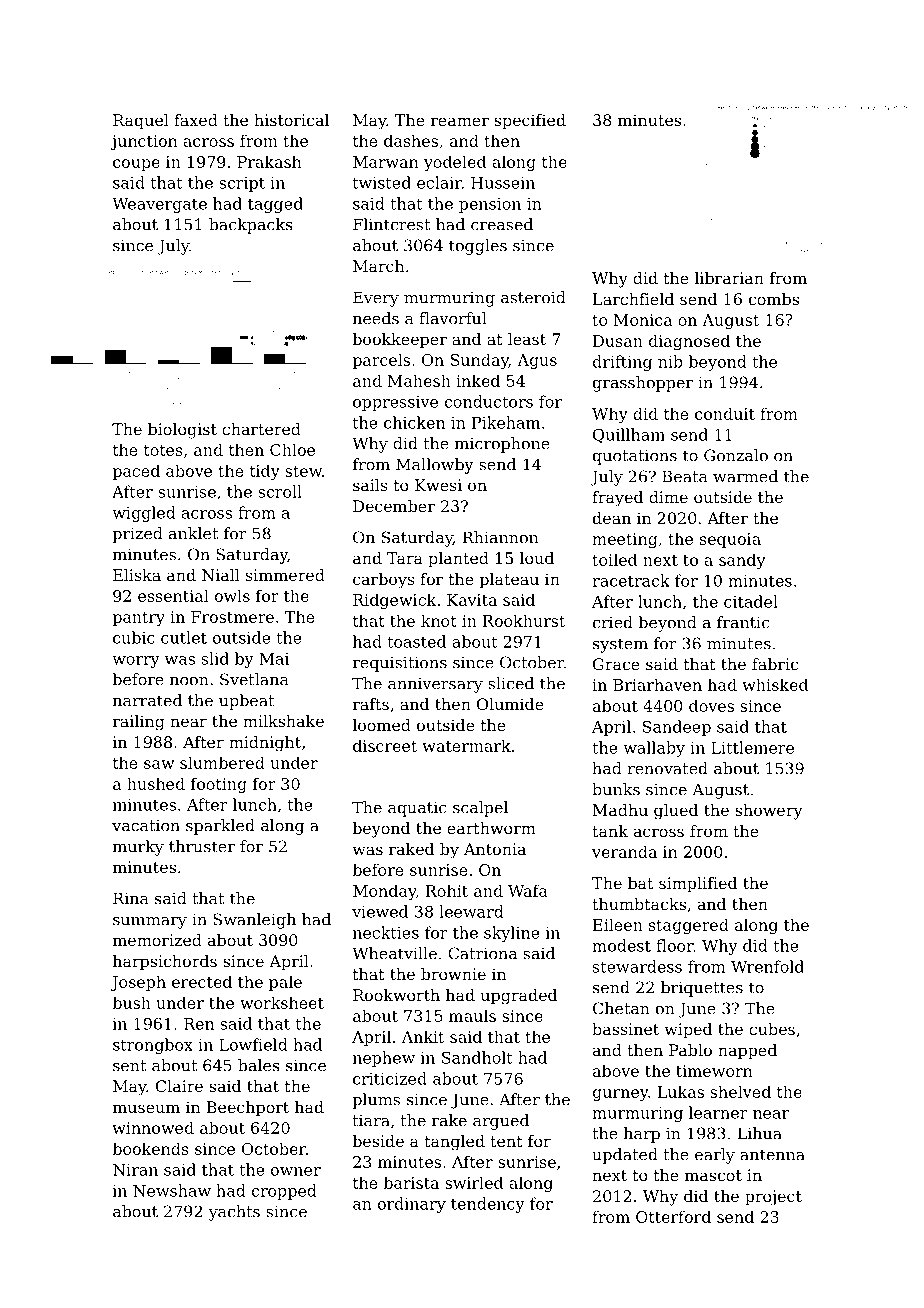  What do you see at coordinates (189, 681) in the screenshot?
I see `noon` at bounding box center [189, 681].
